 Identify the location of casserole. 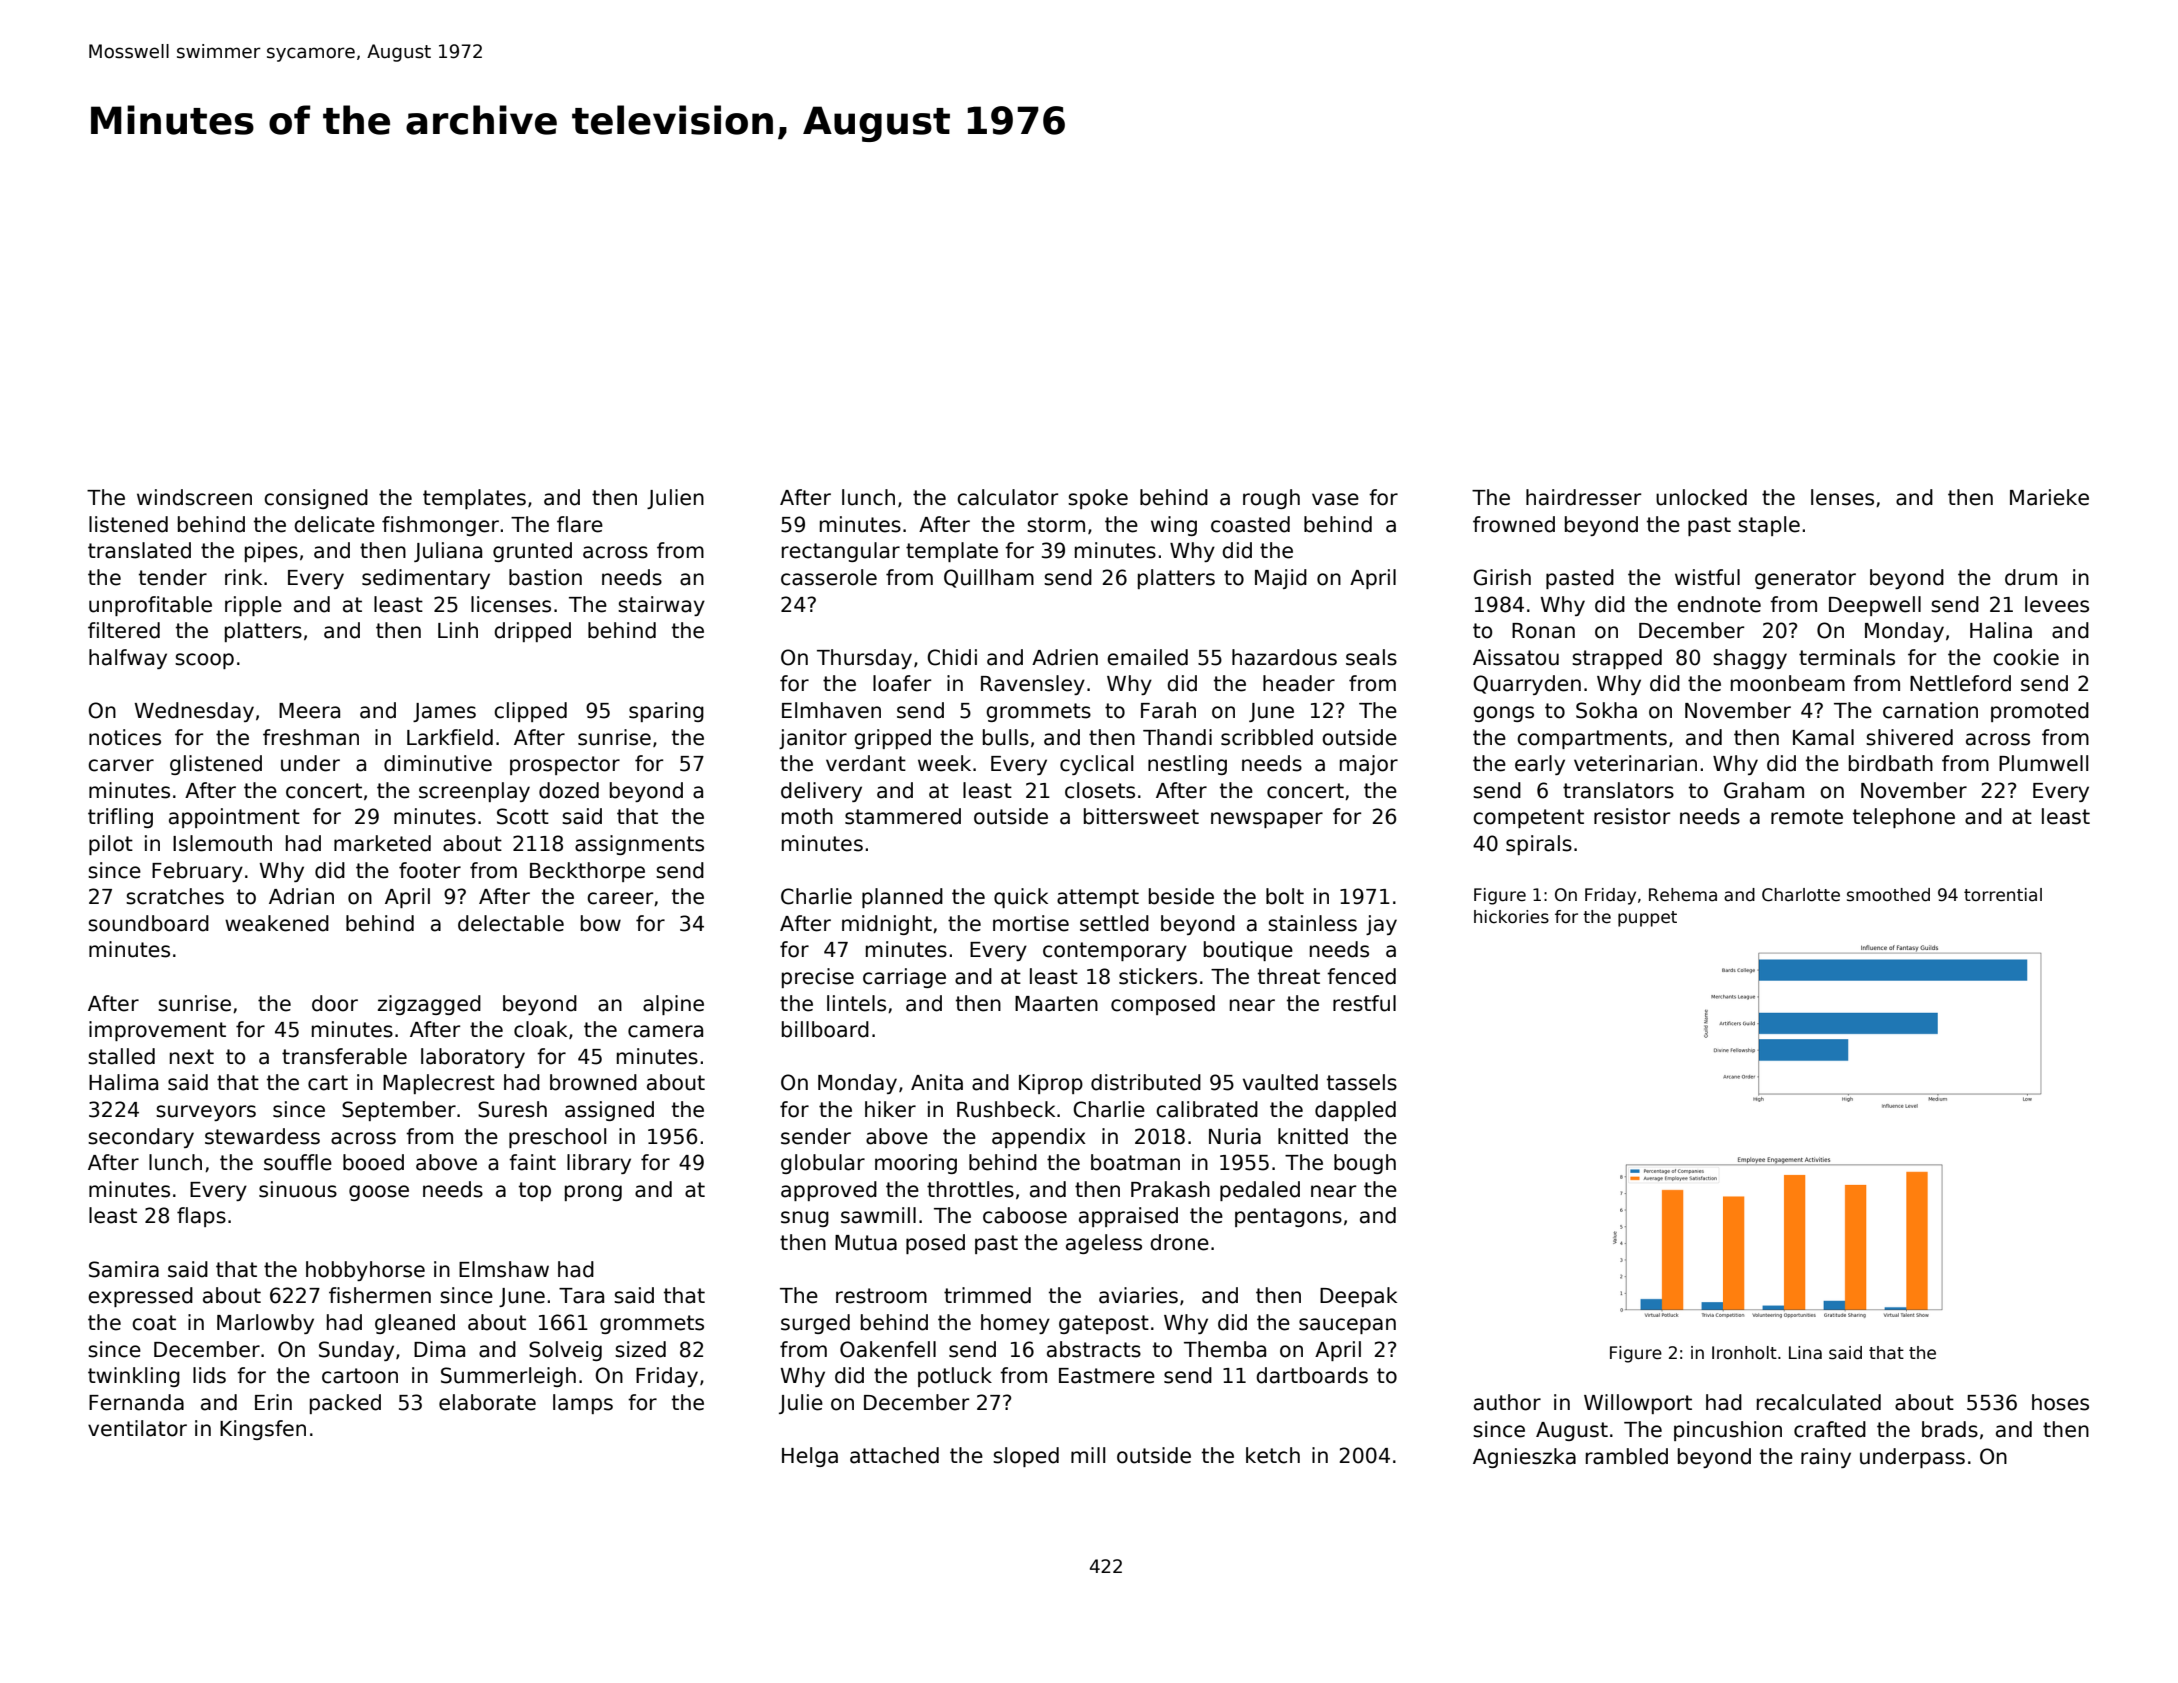
(829, 577).
